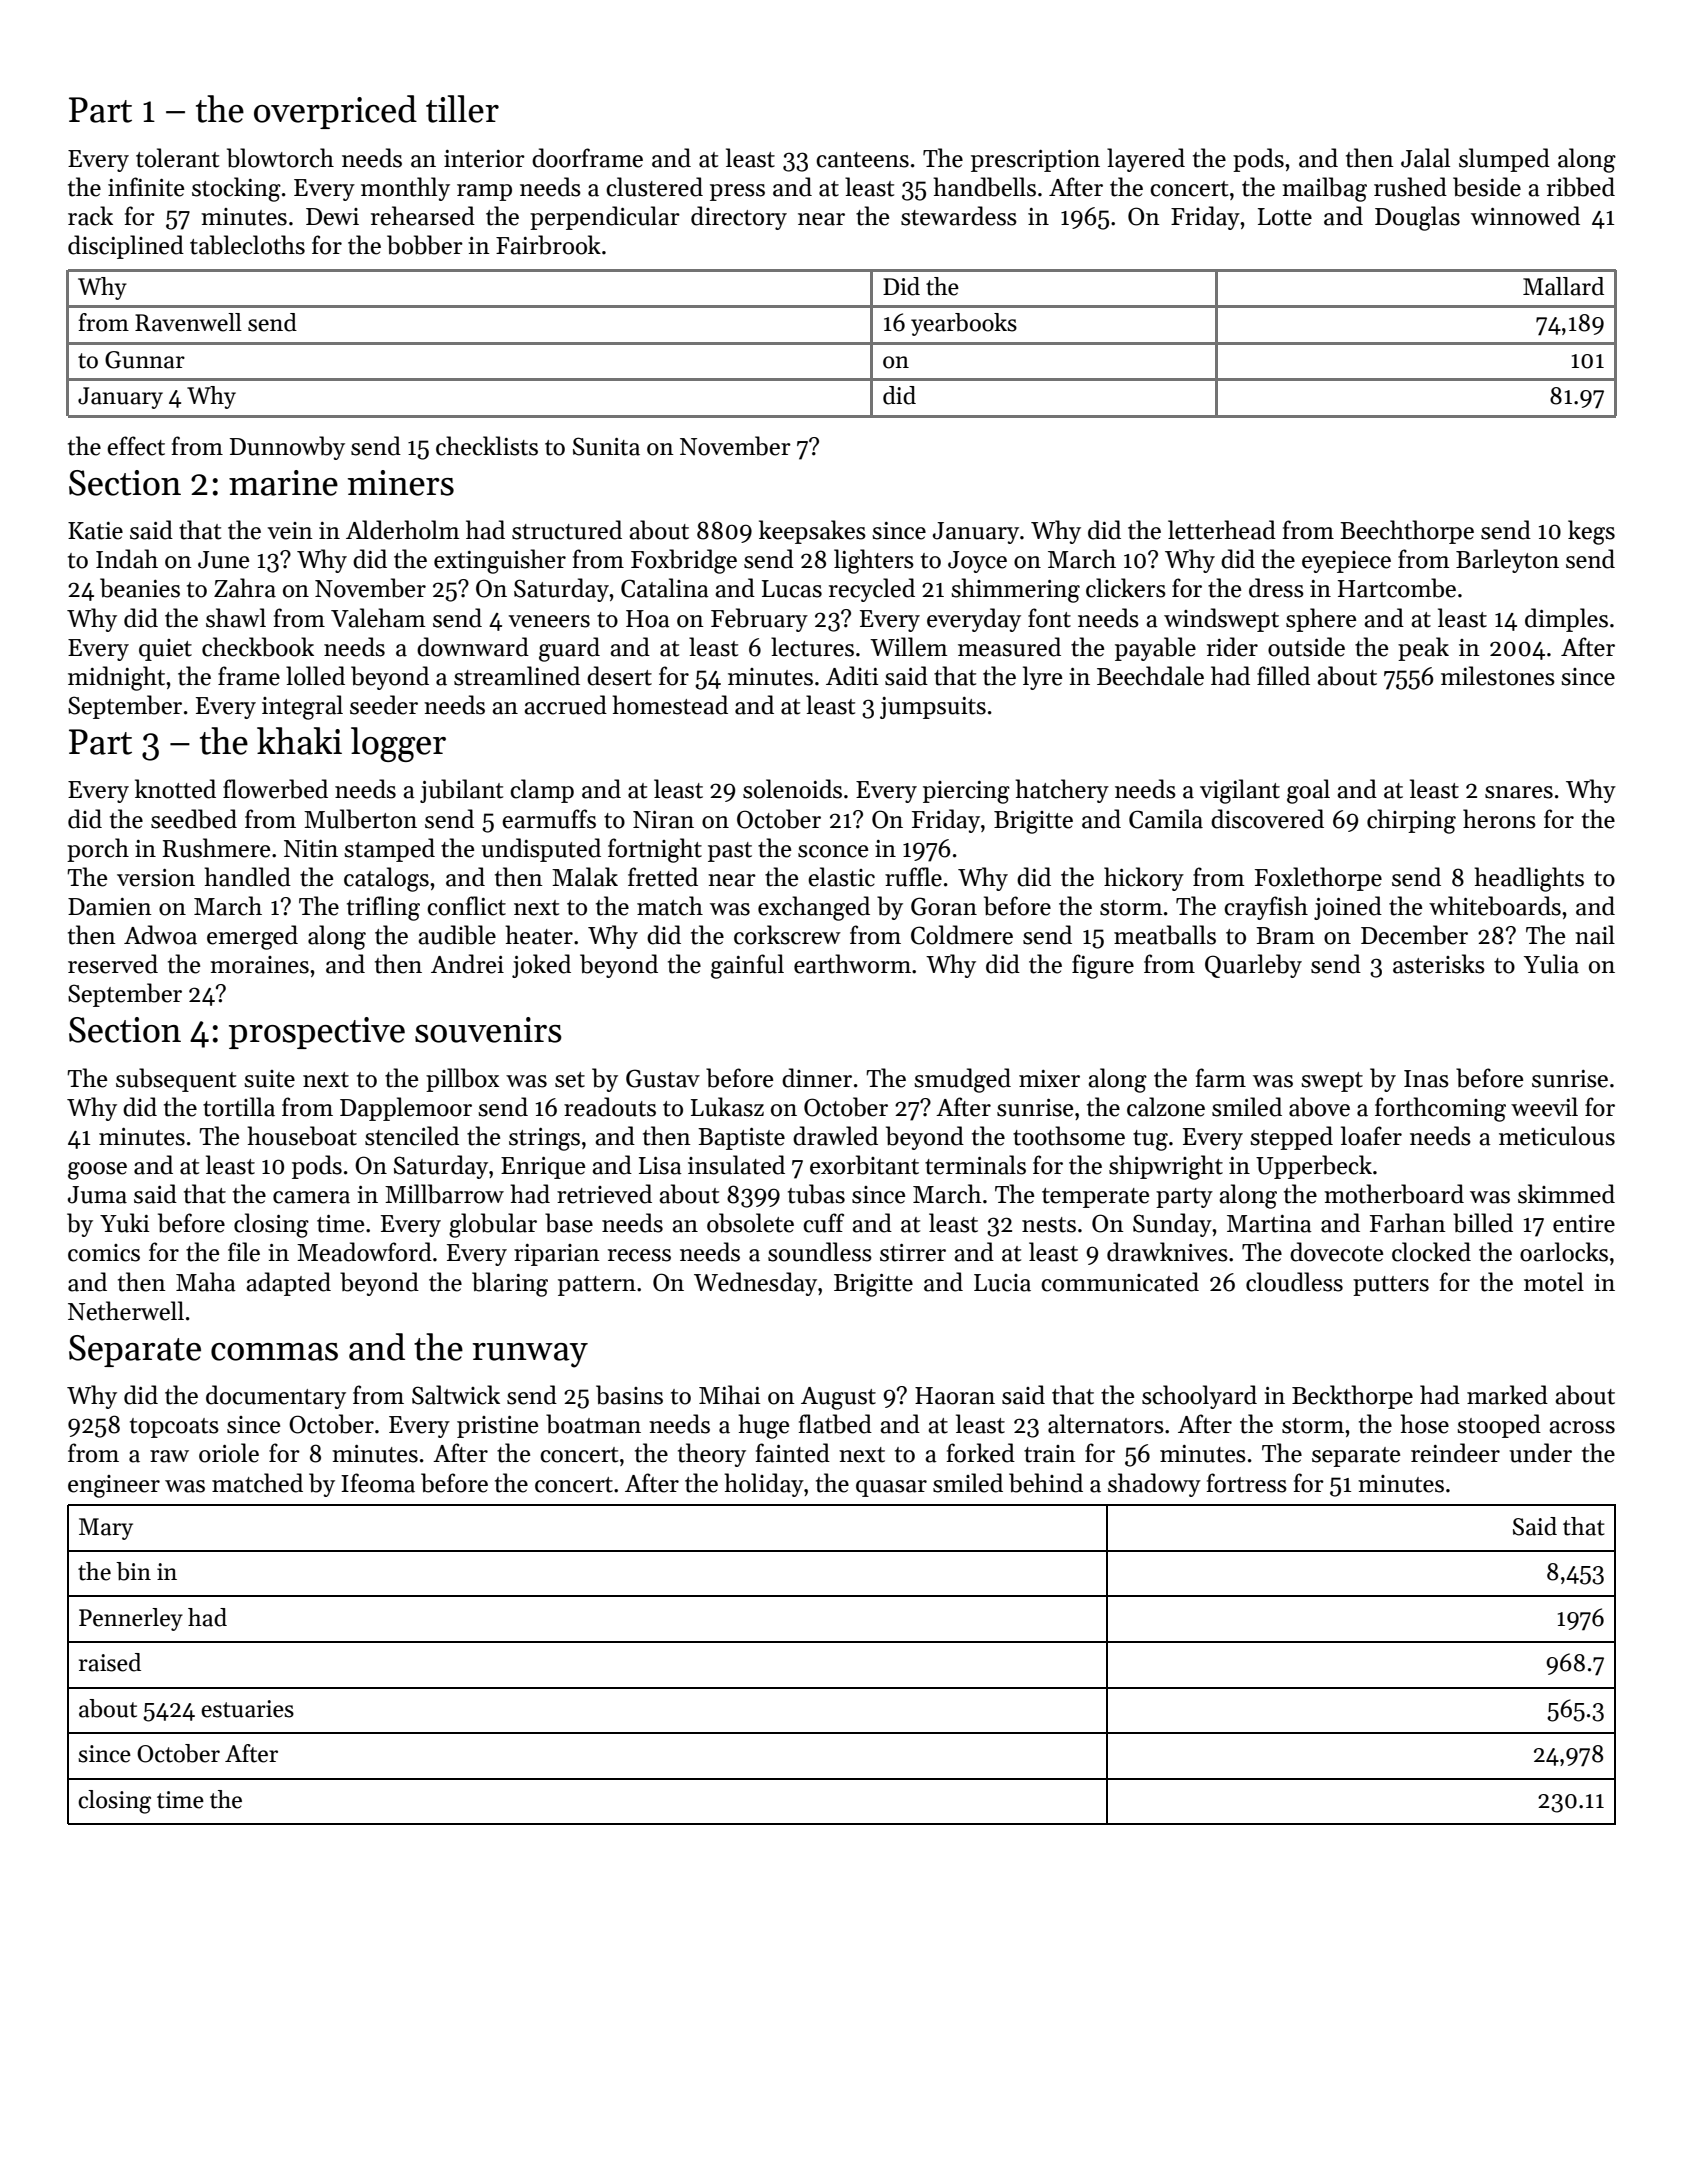 The width and height of the document is (1683, 2178). What do you see at coordinates (747, 966) in the document?
I see `gainful` at bounding box center [747, 966].
